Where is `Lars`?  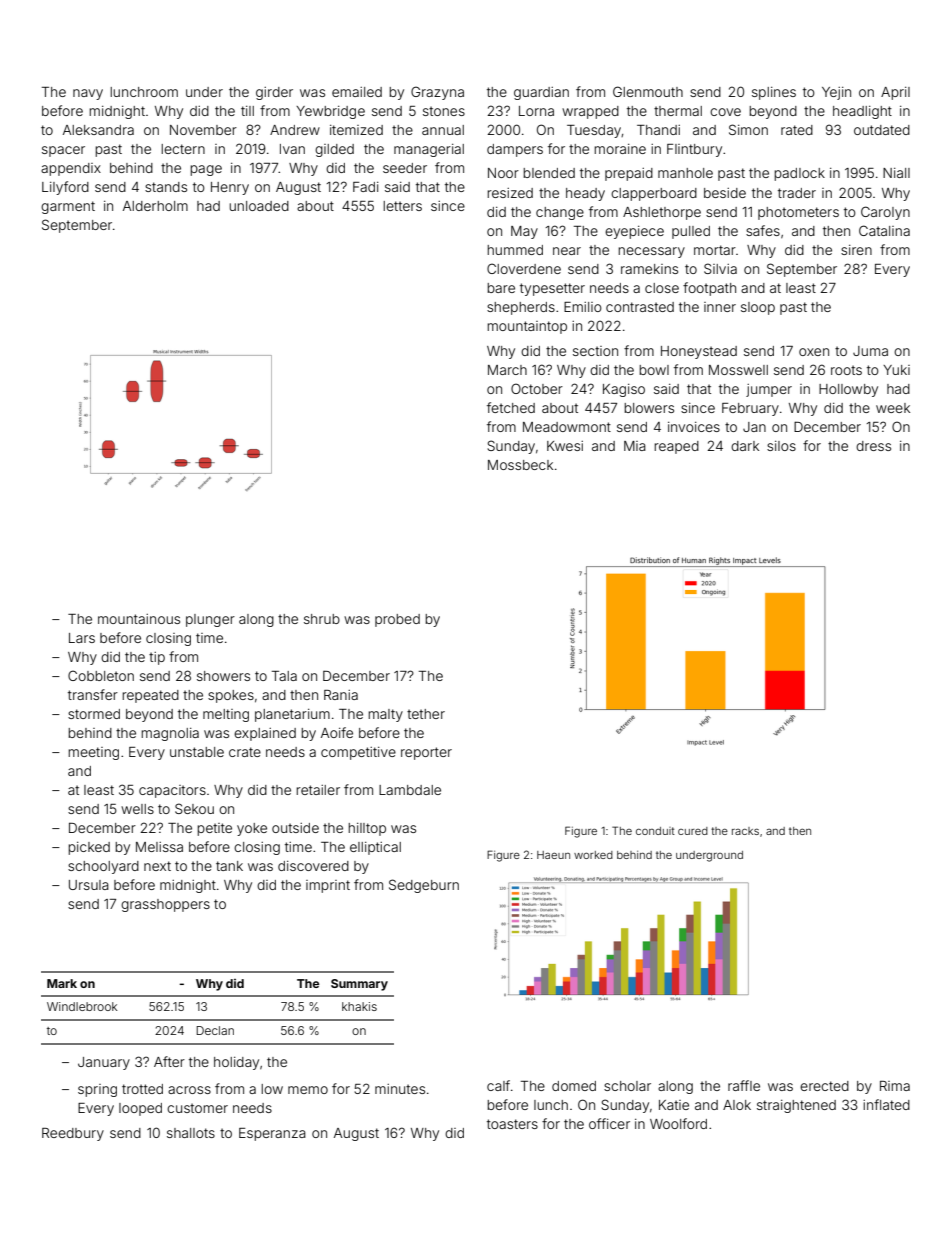 Lars is located at coordinates (82, 638).
